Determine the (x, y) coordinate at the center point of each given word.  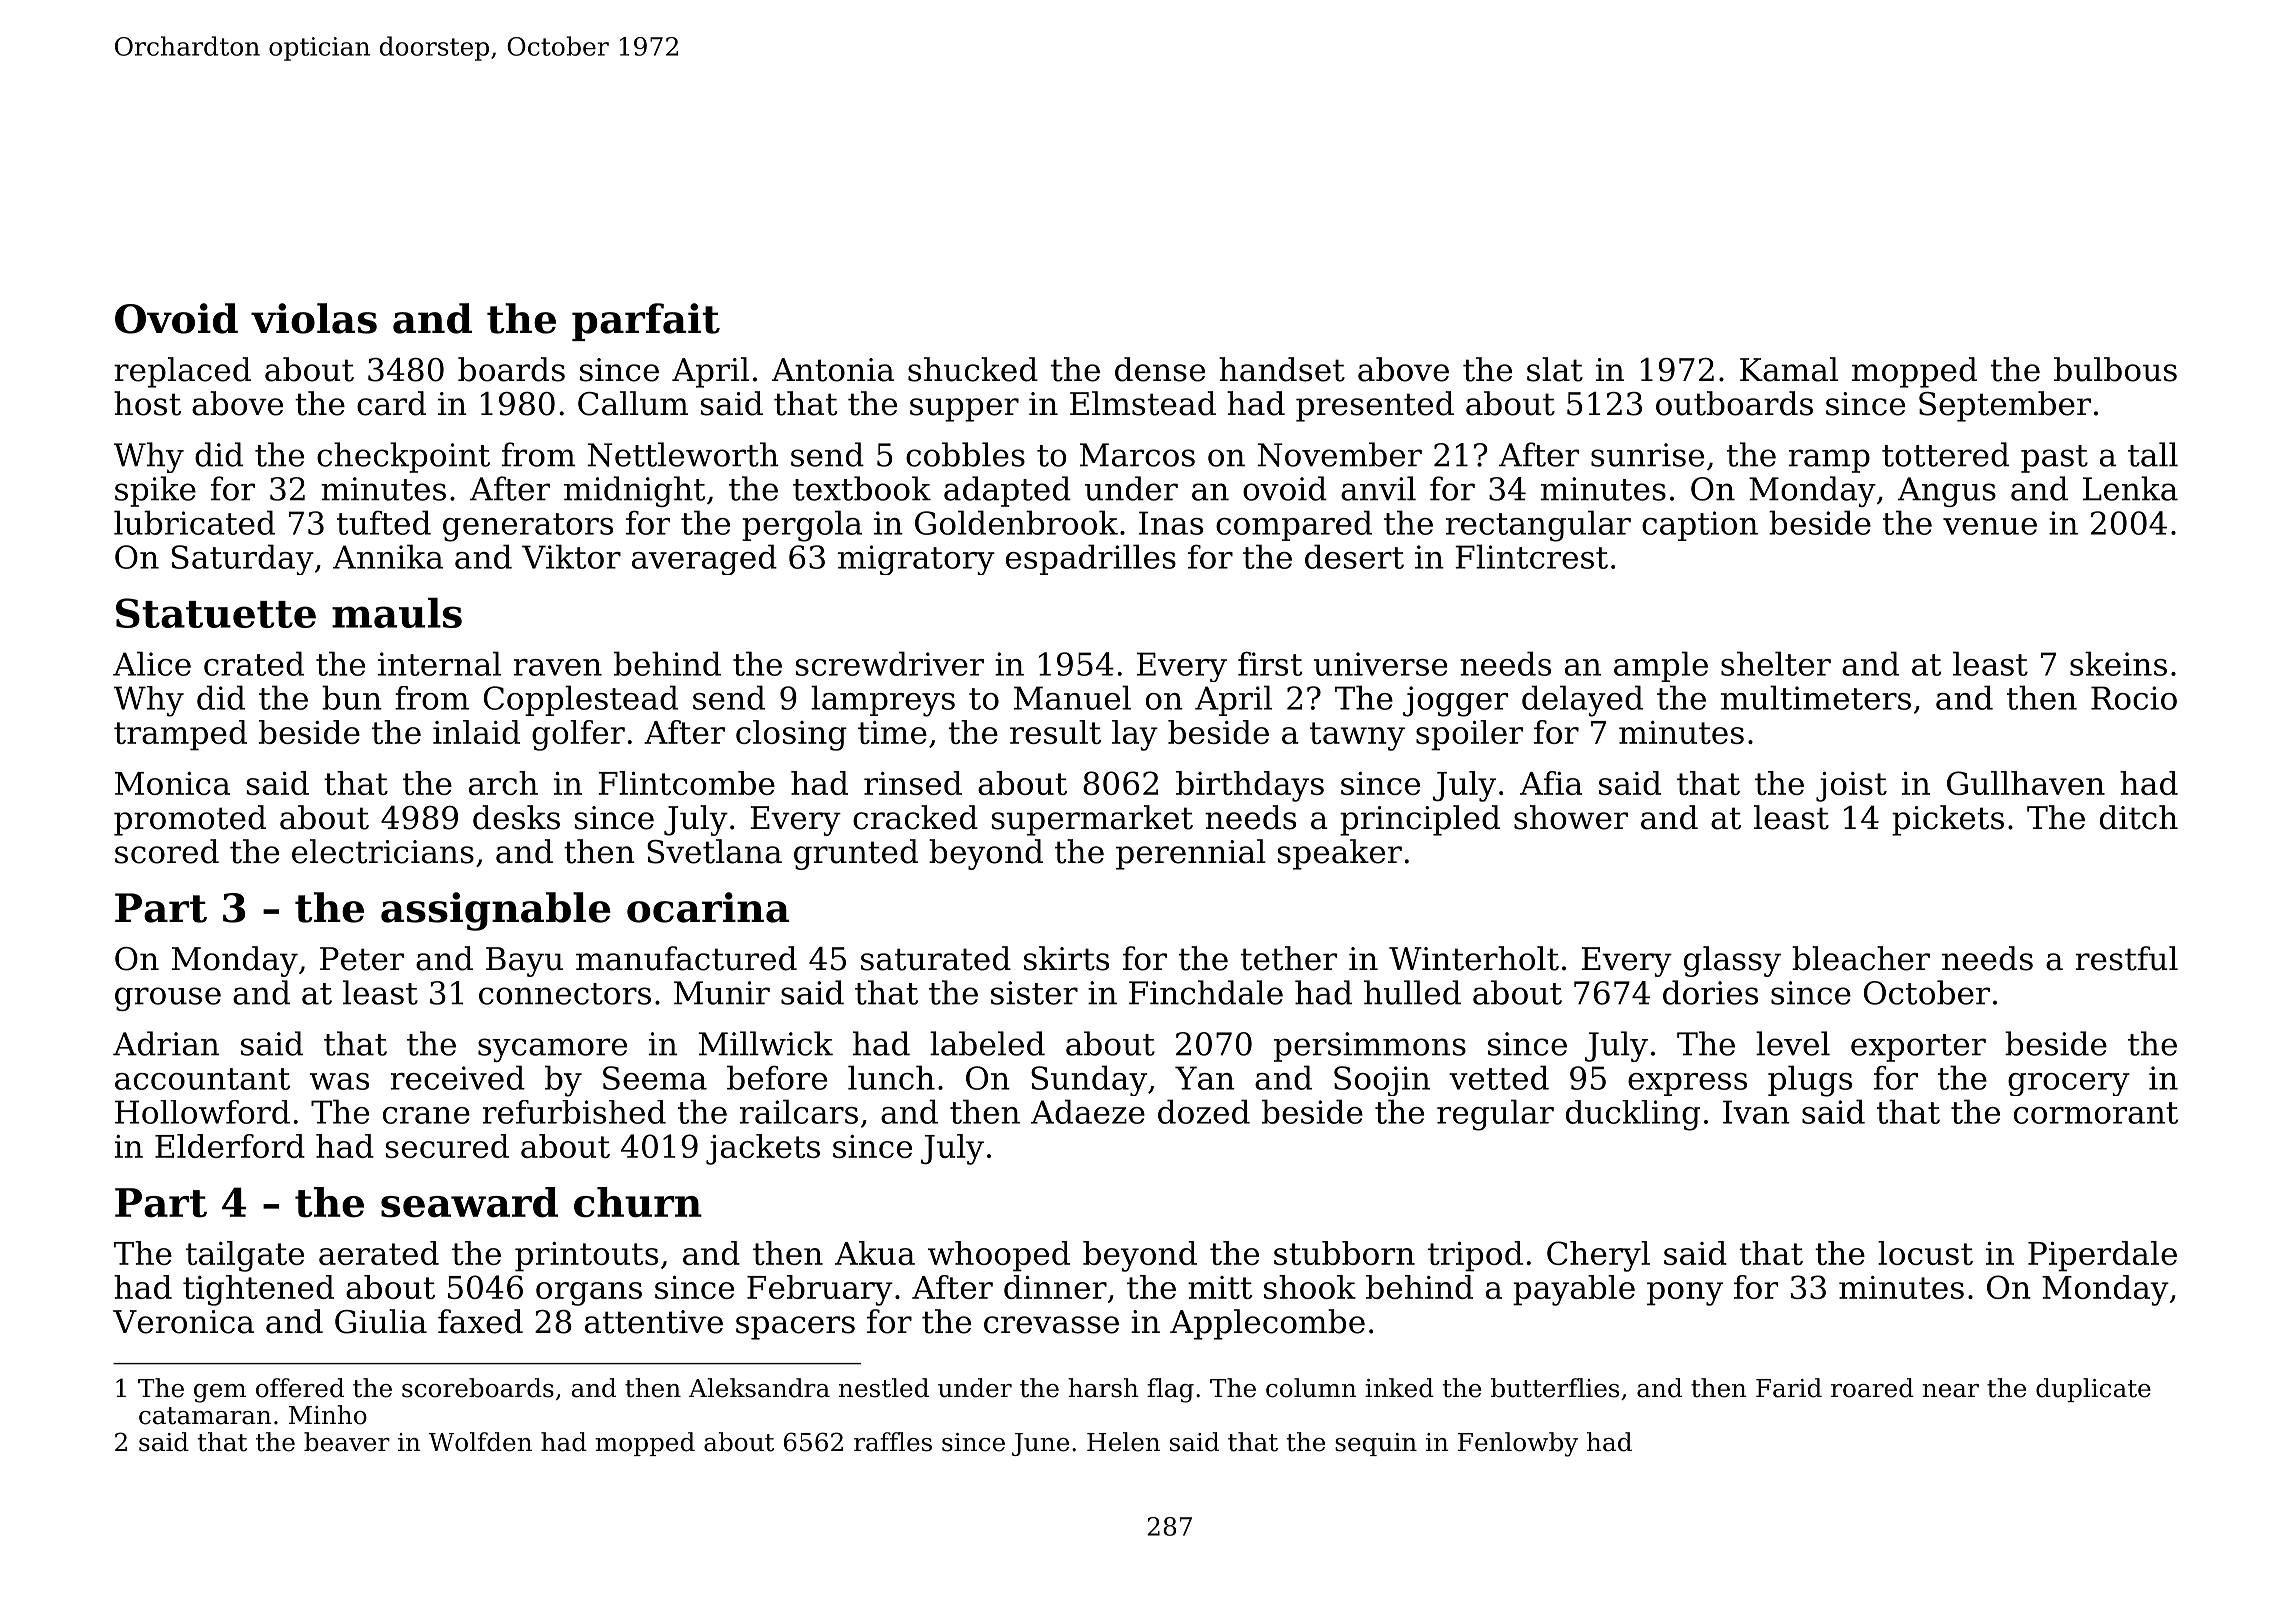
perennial (1191, 854)
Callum (633, 403)
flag (1170, 1390)
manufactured (686, 958)
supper (964, 410)
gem (220, 1393)
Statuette (216, 613)
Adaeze (1088, 1111)
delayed (1582, 701)
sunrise (1647, 455)
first (1270, 663)
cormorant (2096, 1113)
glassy (1732, 961)
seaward (469, 1202)
